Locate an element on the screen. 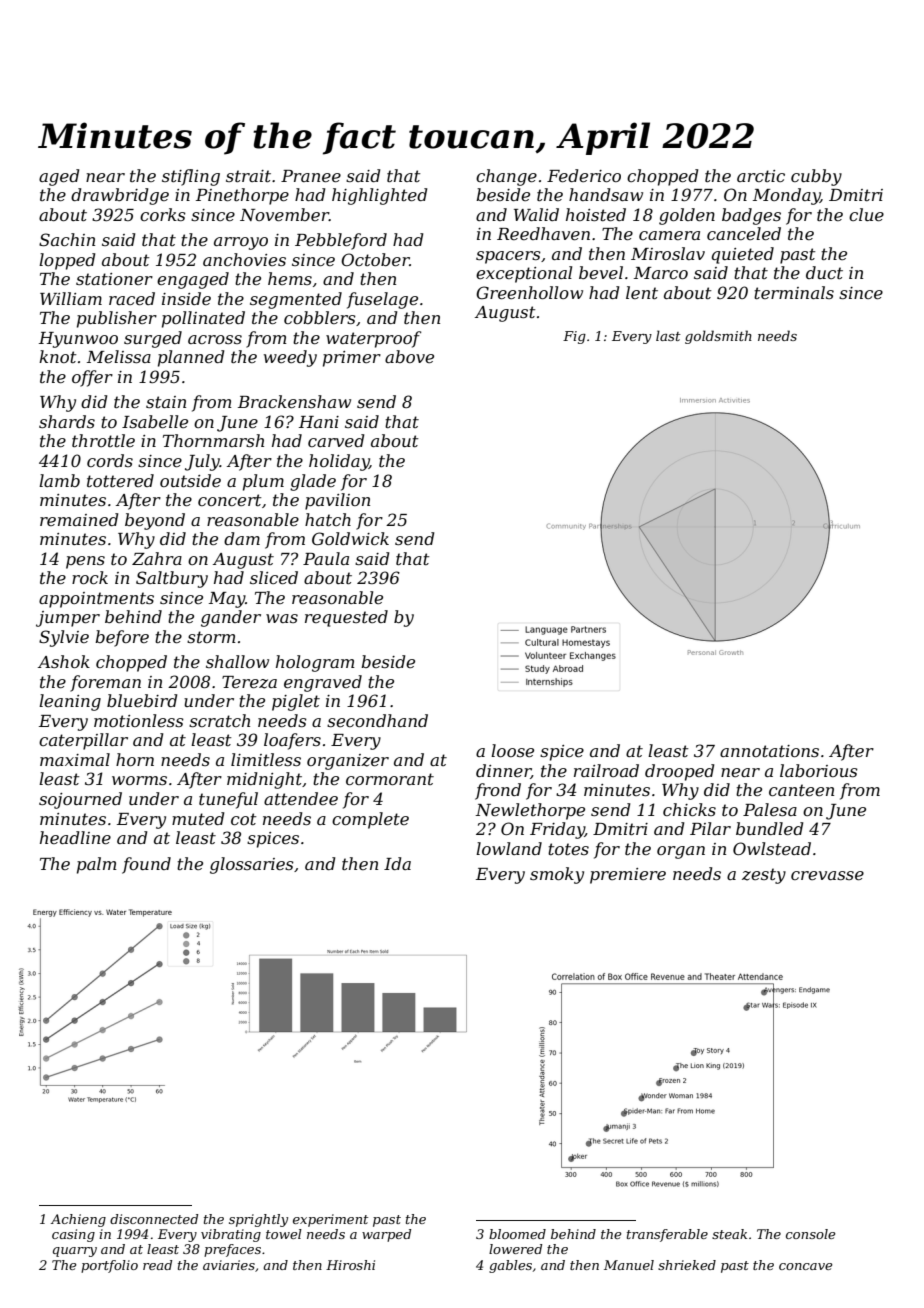  quarry is located at coordinates (75, 1252).
